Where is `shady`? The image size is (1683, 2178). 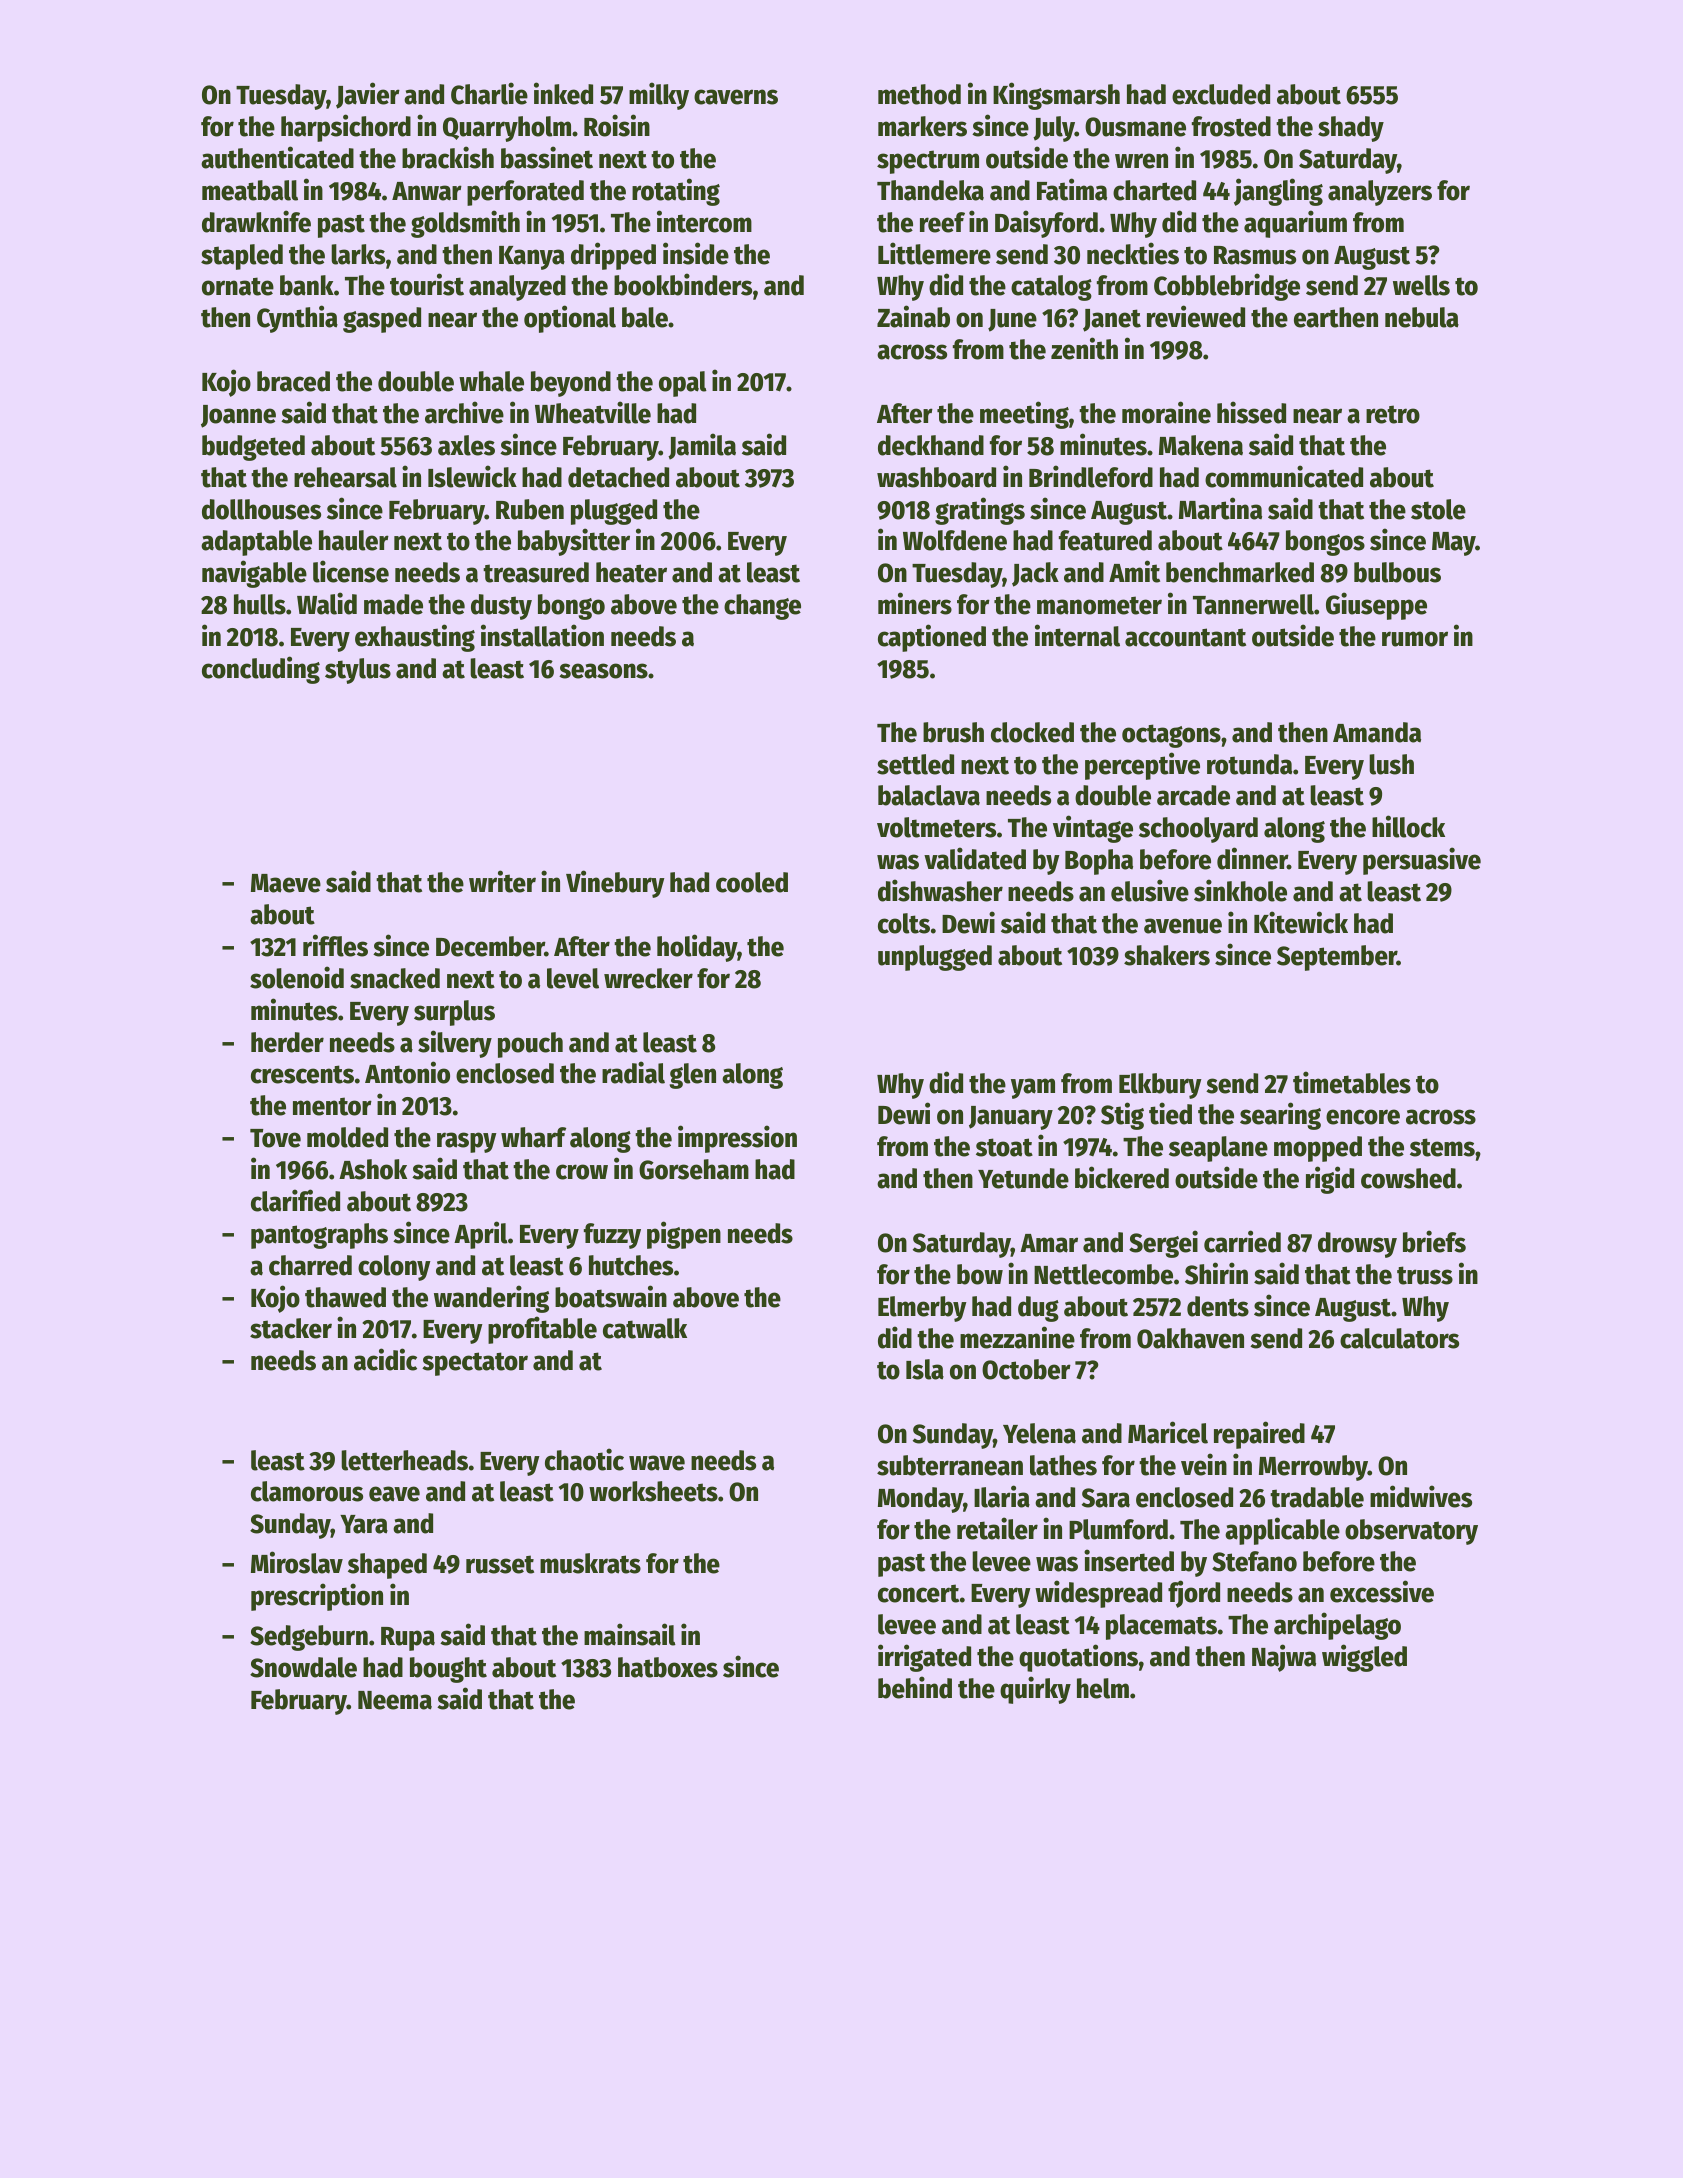 shady is located at coordinates (1351, 129).
